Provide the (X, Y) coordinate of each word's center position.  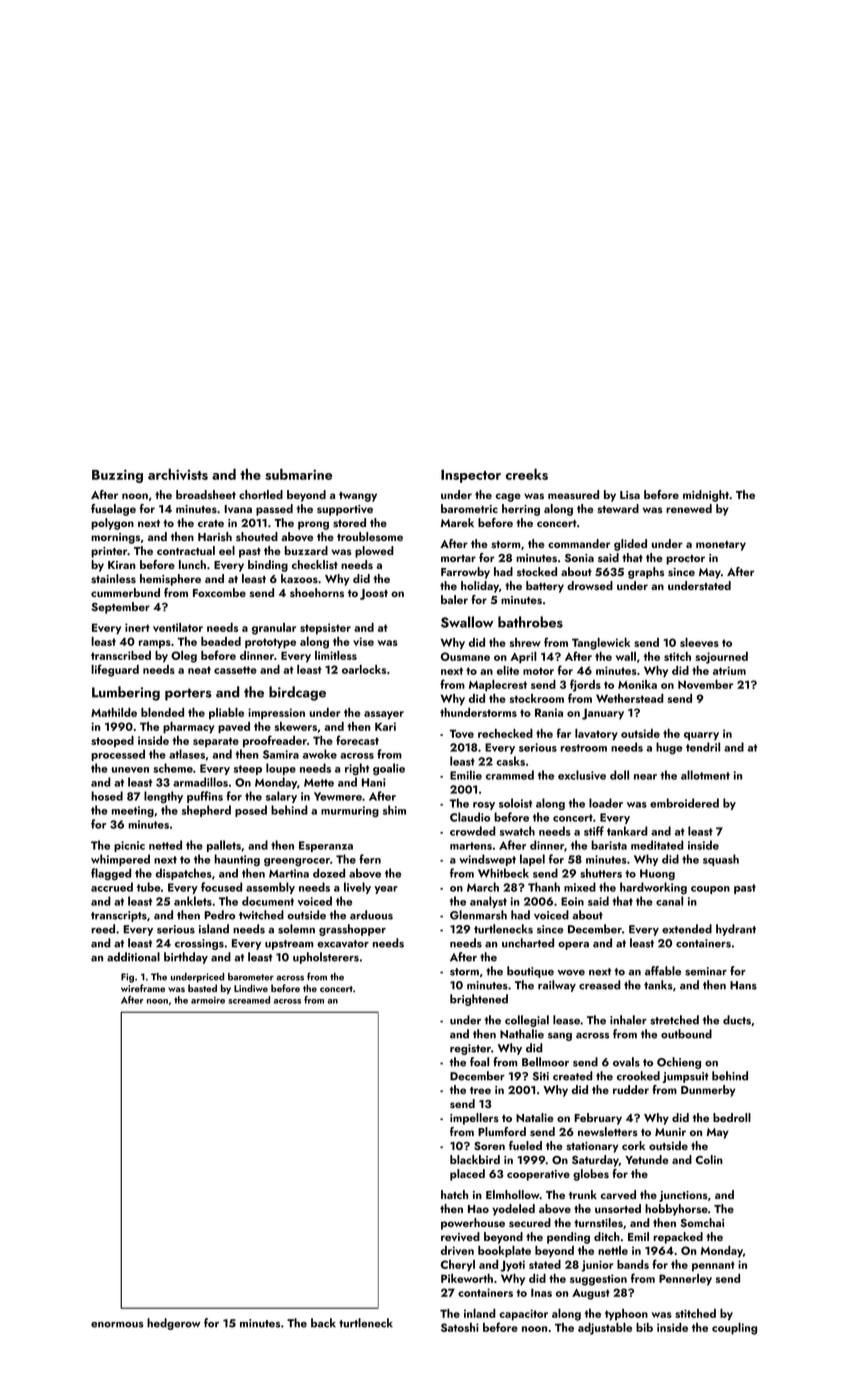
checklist (315, 564)
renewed (689, 508)
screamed (249, 1000)
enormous (117, 1325)
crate (211, 523)
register (470, 1049)
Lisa (630, 495)
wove (571, 973)
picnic (129, 846)
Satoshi (460, 1327)
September (120, 608)
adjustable (605, 1329)
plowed (374, 552)
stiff (594, 831)
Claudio (470, 817)
